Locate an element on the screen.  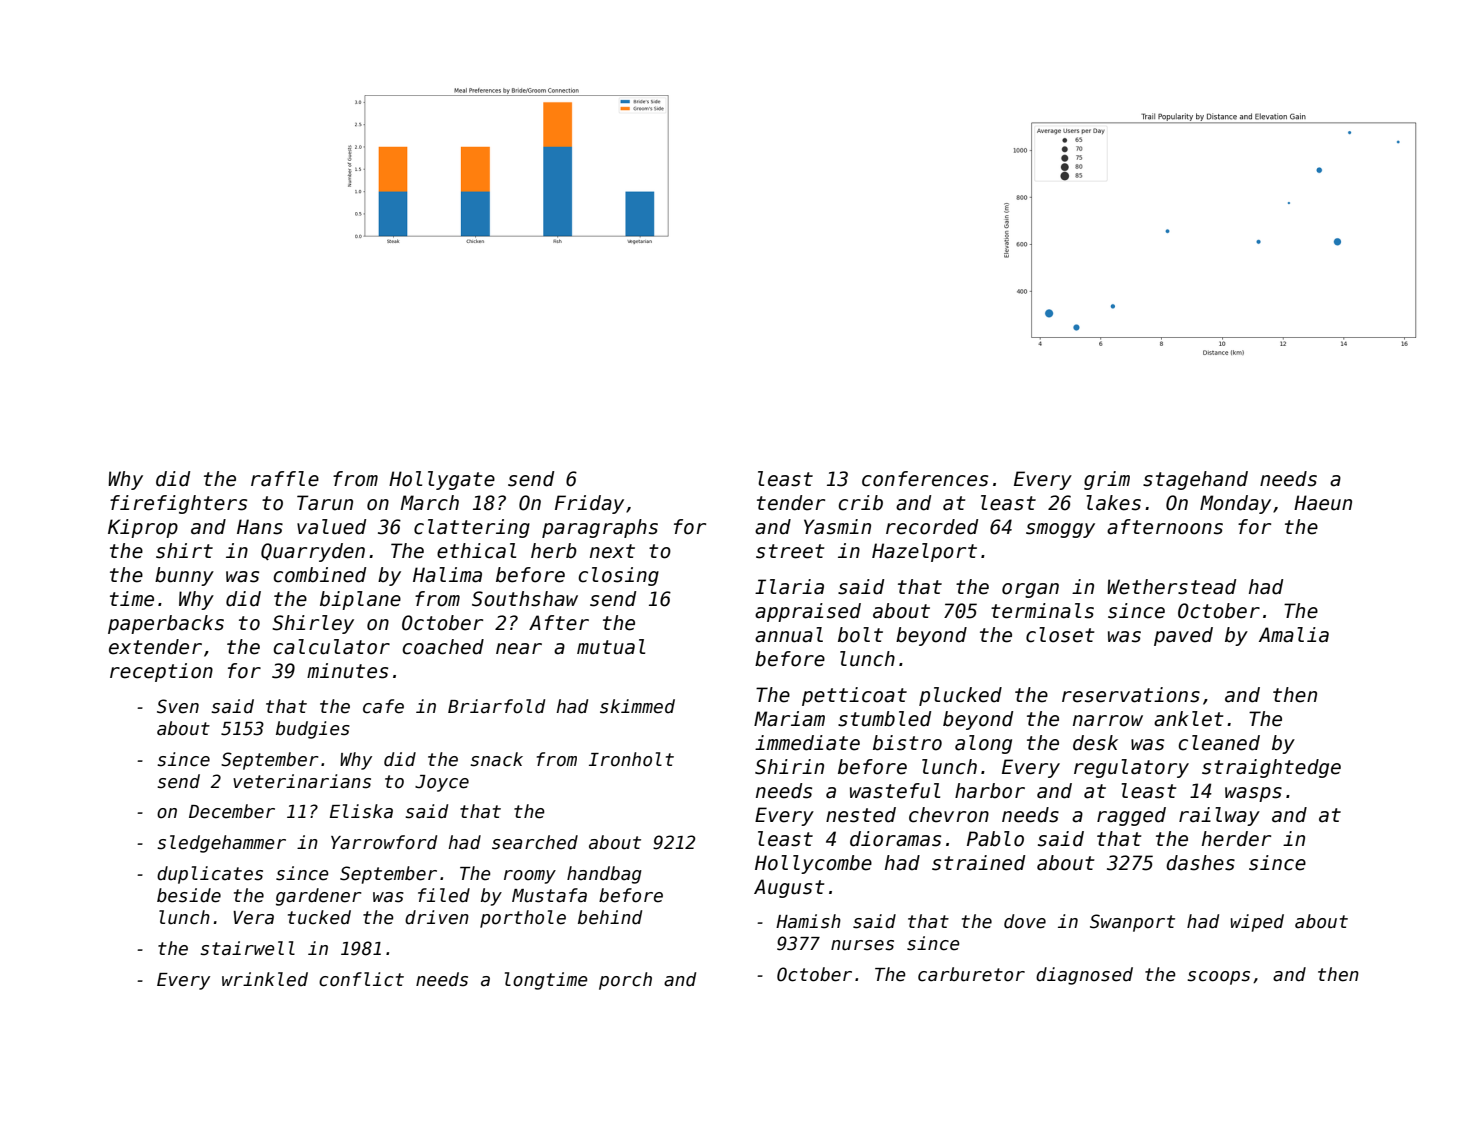
stagehand is located at coordinates (1195, 480).
